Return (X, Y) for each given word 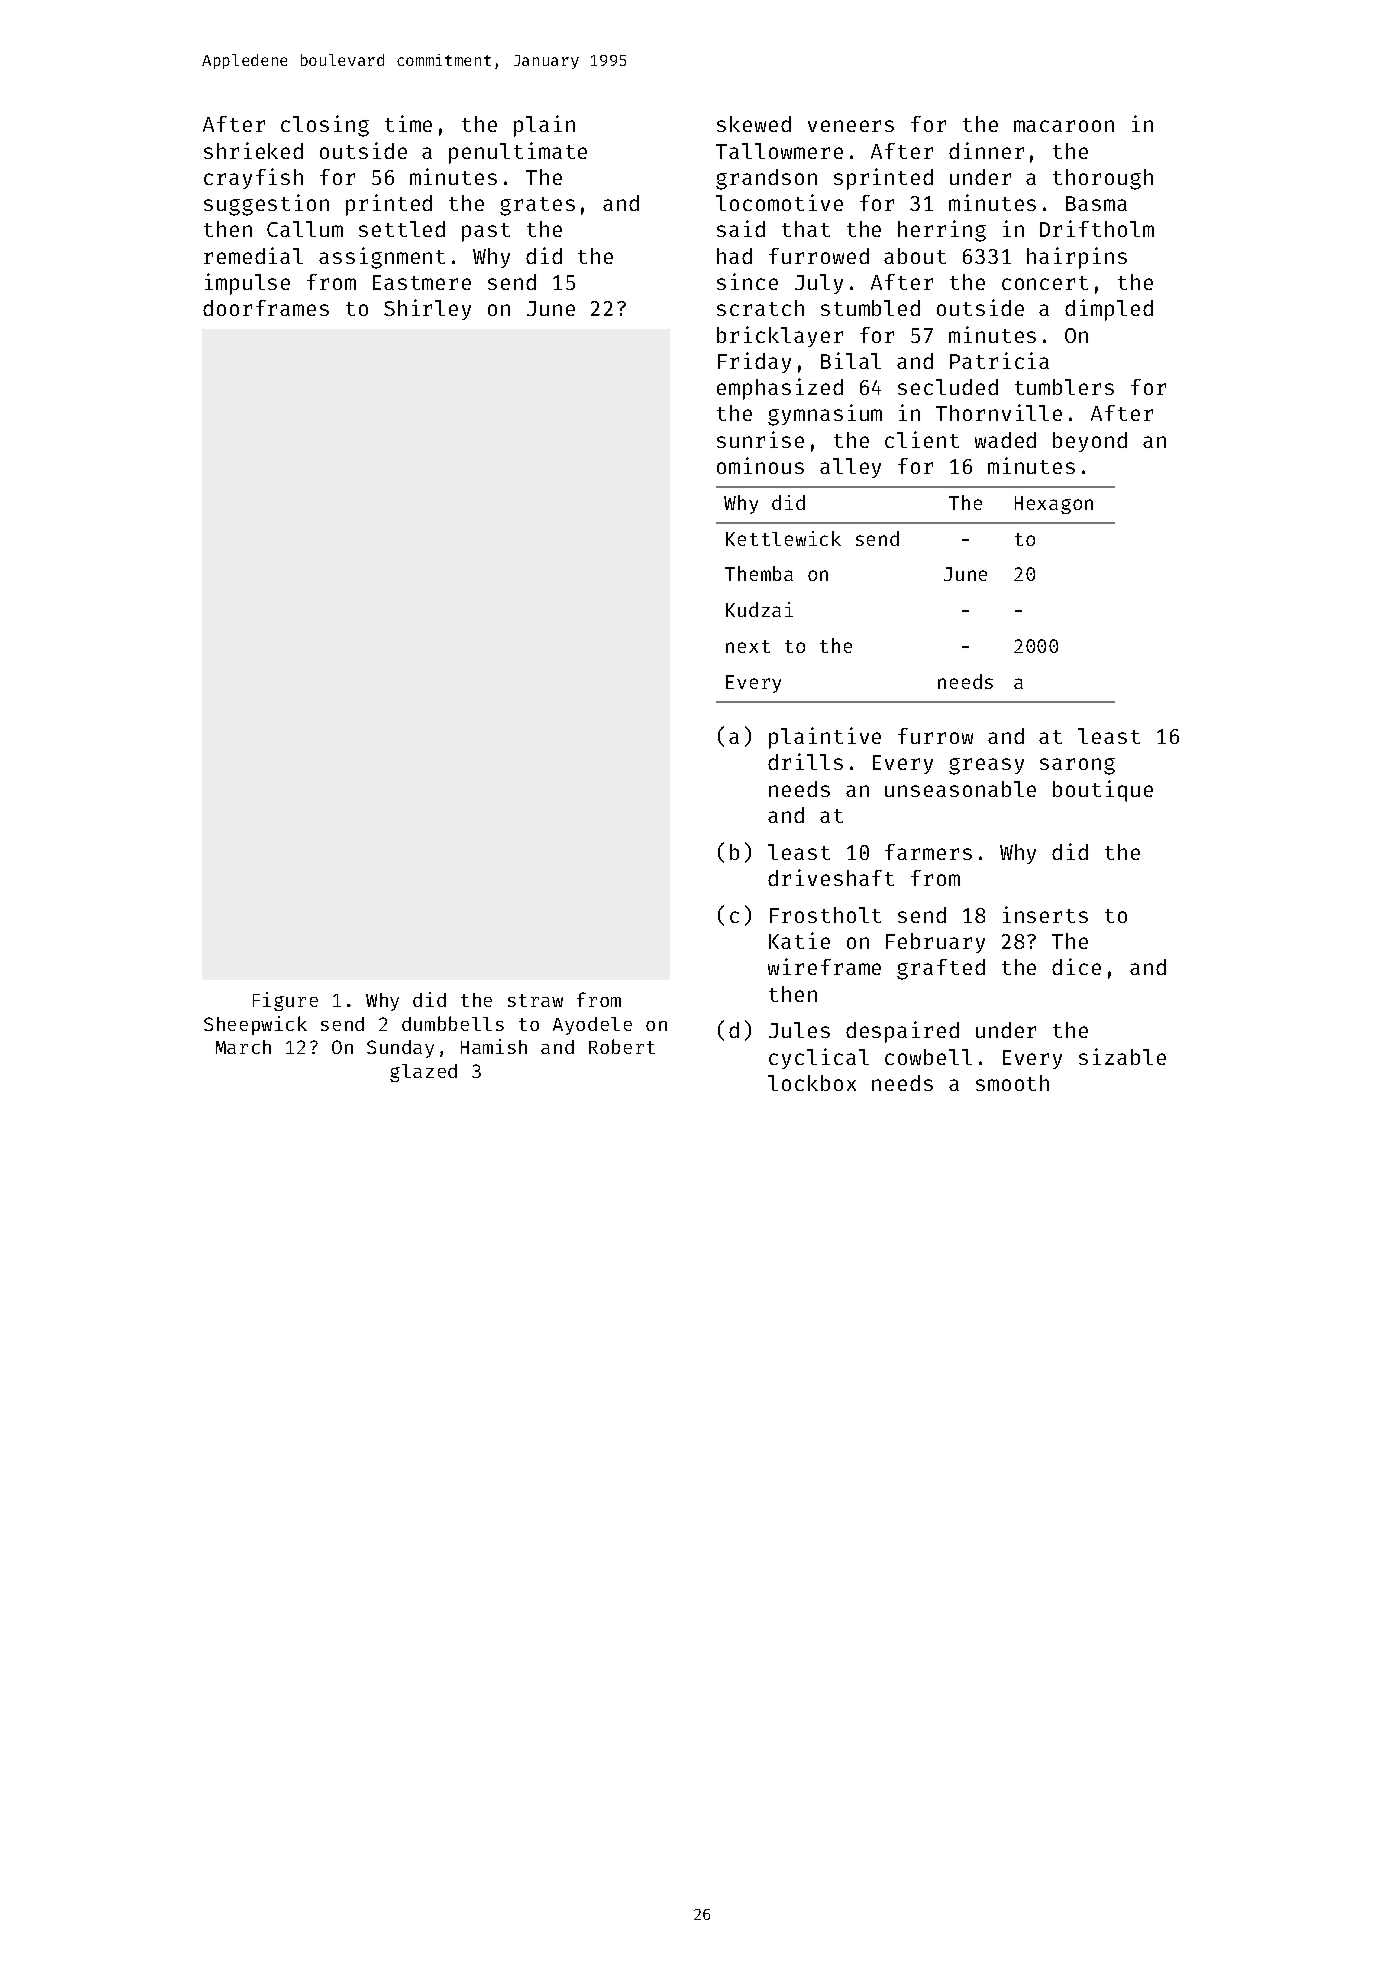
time (408, 123)
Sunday (400, 1049)
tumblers (1064, 387)
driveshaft (831, 877)
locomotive (779, 202)
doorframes (266, 308)
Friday (754, 362)
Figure (285, 1001)
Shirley (427, 309)
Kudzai (759, 609)
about (915, 256)
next (748, 646)
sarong (1077, 766)
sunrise (760, 439)
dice (1076, 966)
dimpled (1109, 310)
